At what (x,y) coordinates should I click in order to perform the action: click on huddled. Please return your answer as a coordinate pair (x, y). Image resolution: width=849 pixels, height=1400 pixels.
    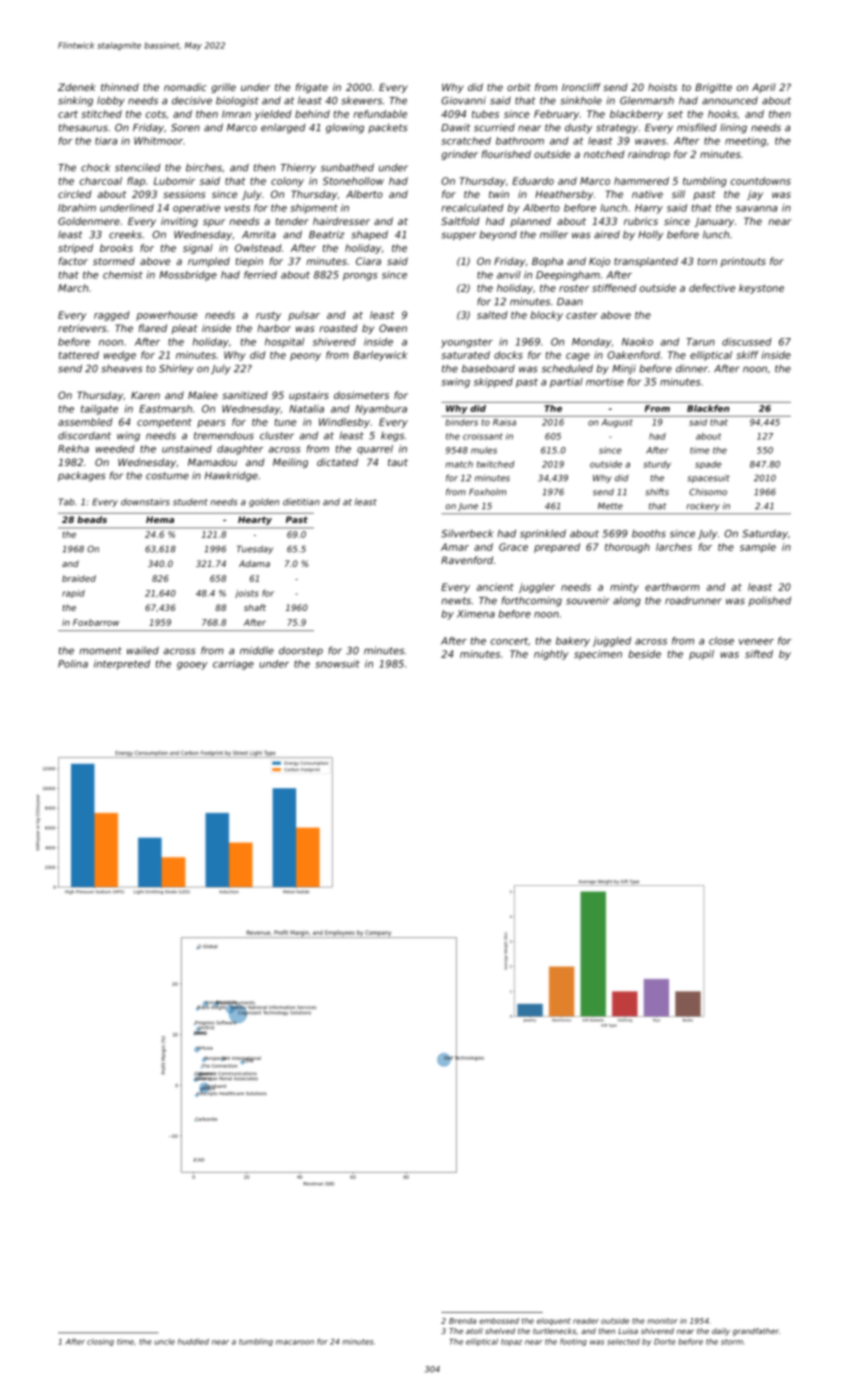
    Looking at the image, I should click on (193, 1341).
